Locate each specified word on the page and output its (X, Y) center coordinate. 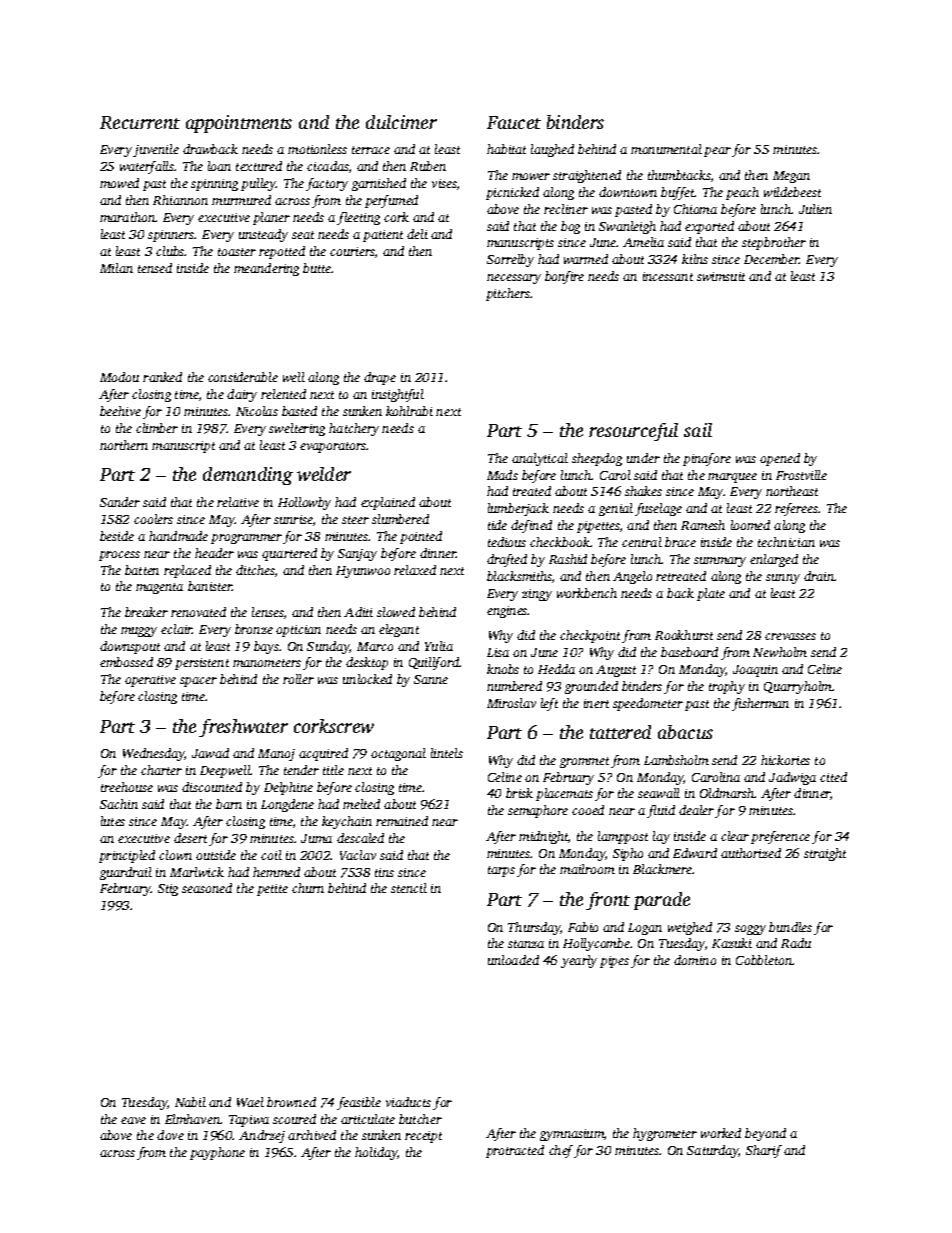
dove (170, 1135)
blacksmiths (519, 576)
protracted (515, 1151)
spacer (198, 682)
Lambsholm (676, 760)
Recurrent (140, 122)
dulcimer (401, 122)
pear (717, 152)
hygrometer (665, 1134)
